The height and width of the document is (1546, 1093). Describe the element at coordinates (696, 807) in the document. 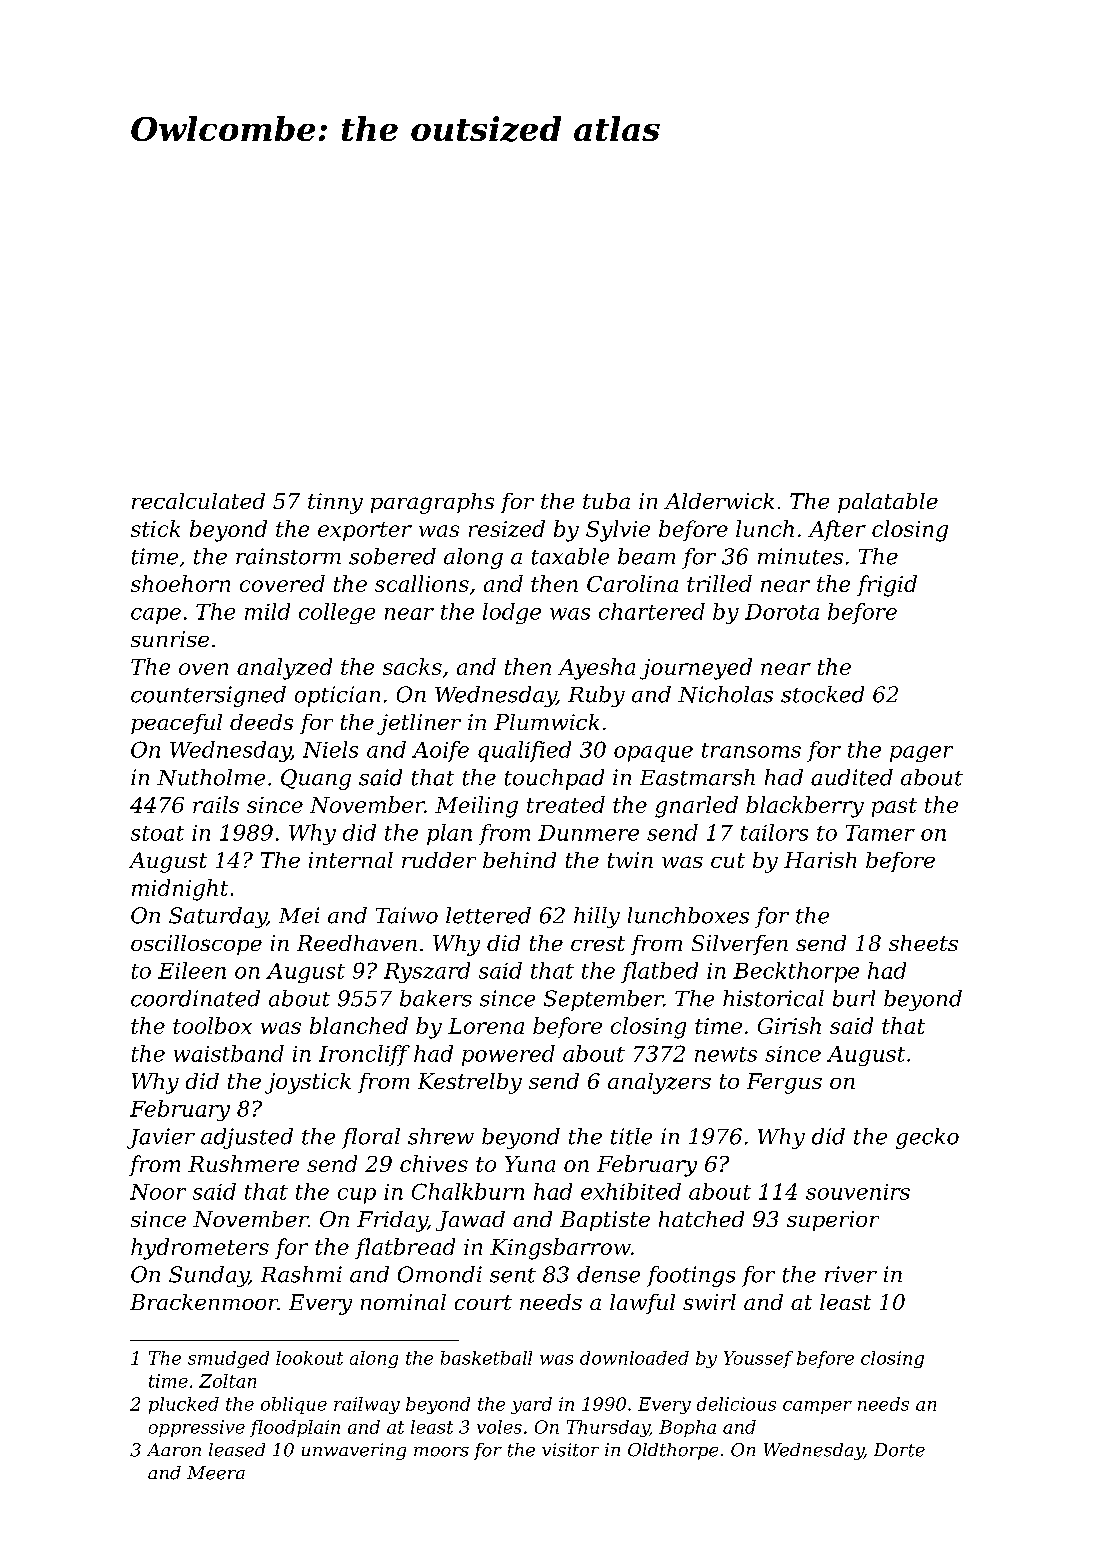

I see `gnarled` at that location.
